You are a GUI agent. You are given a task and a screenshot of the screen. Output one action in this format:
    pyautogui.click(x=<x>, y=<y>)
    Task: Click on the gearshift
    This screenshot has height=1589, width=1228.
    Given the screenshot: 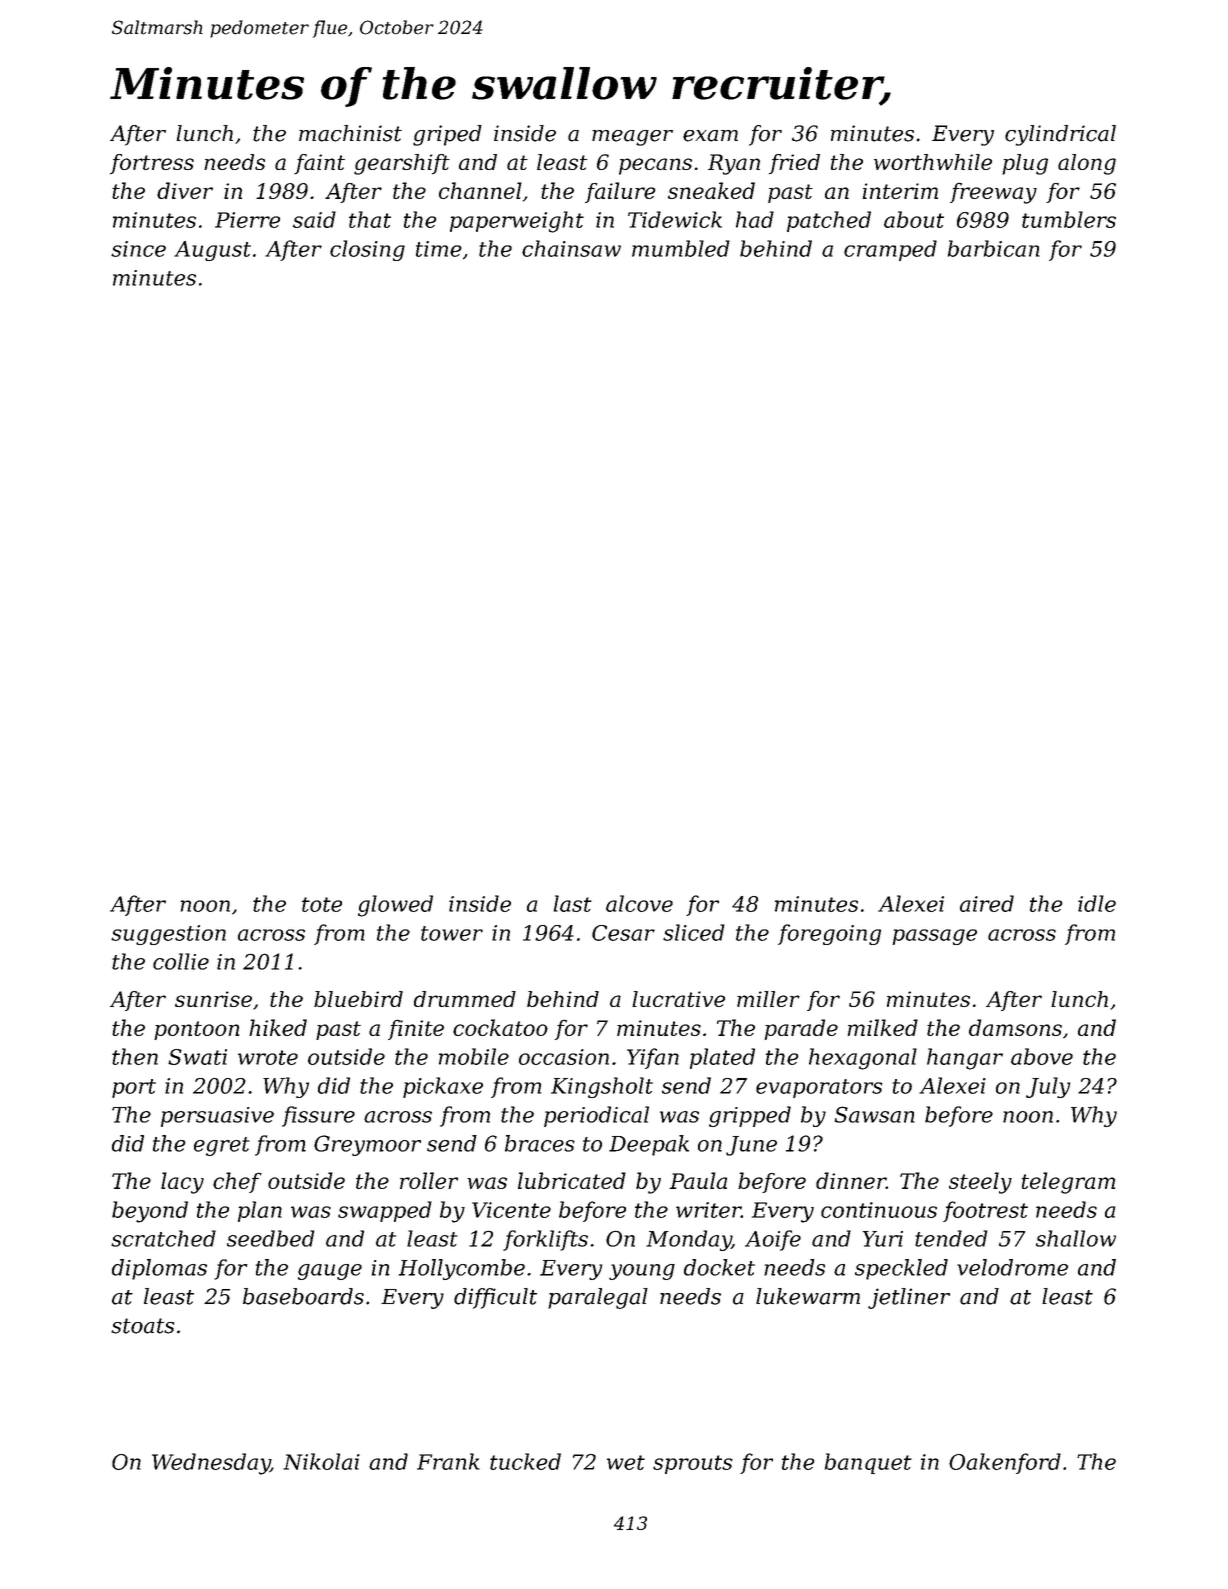 What is the action you would take?
    pyautogui.click(x=402, y=164)
